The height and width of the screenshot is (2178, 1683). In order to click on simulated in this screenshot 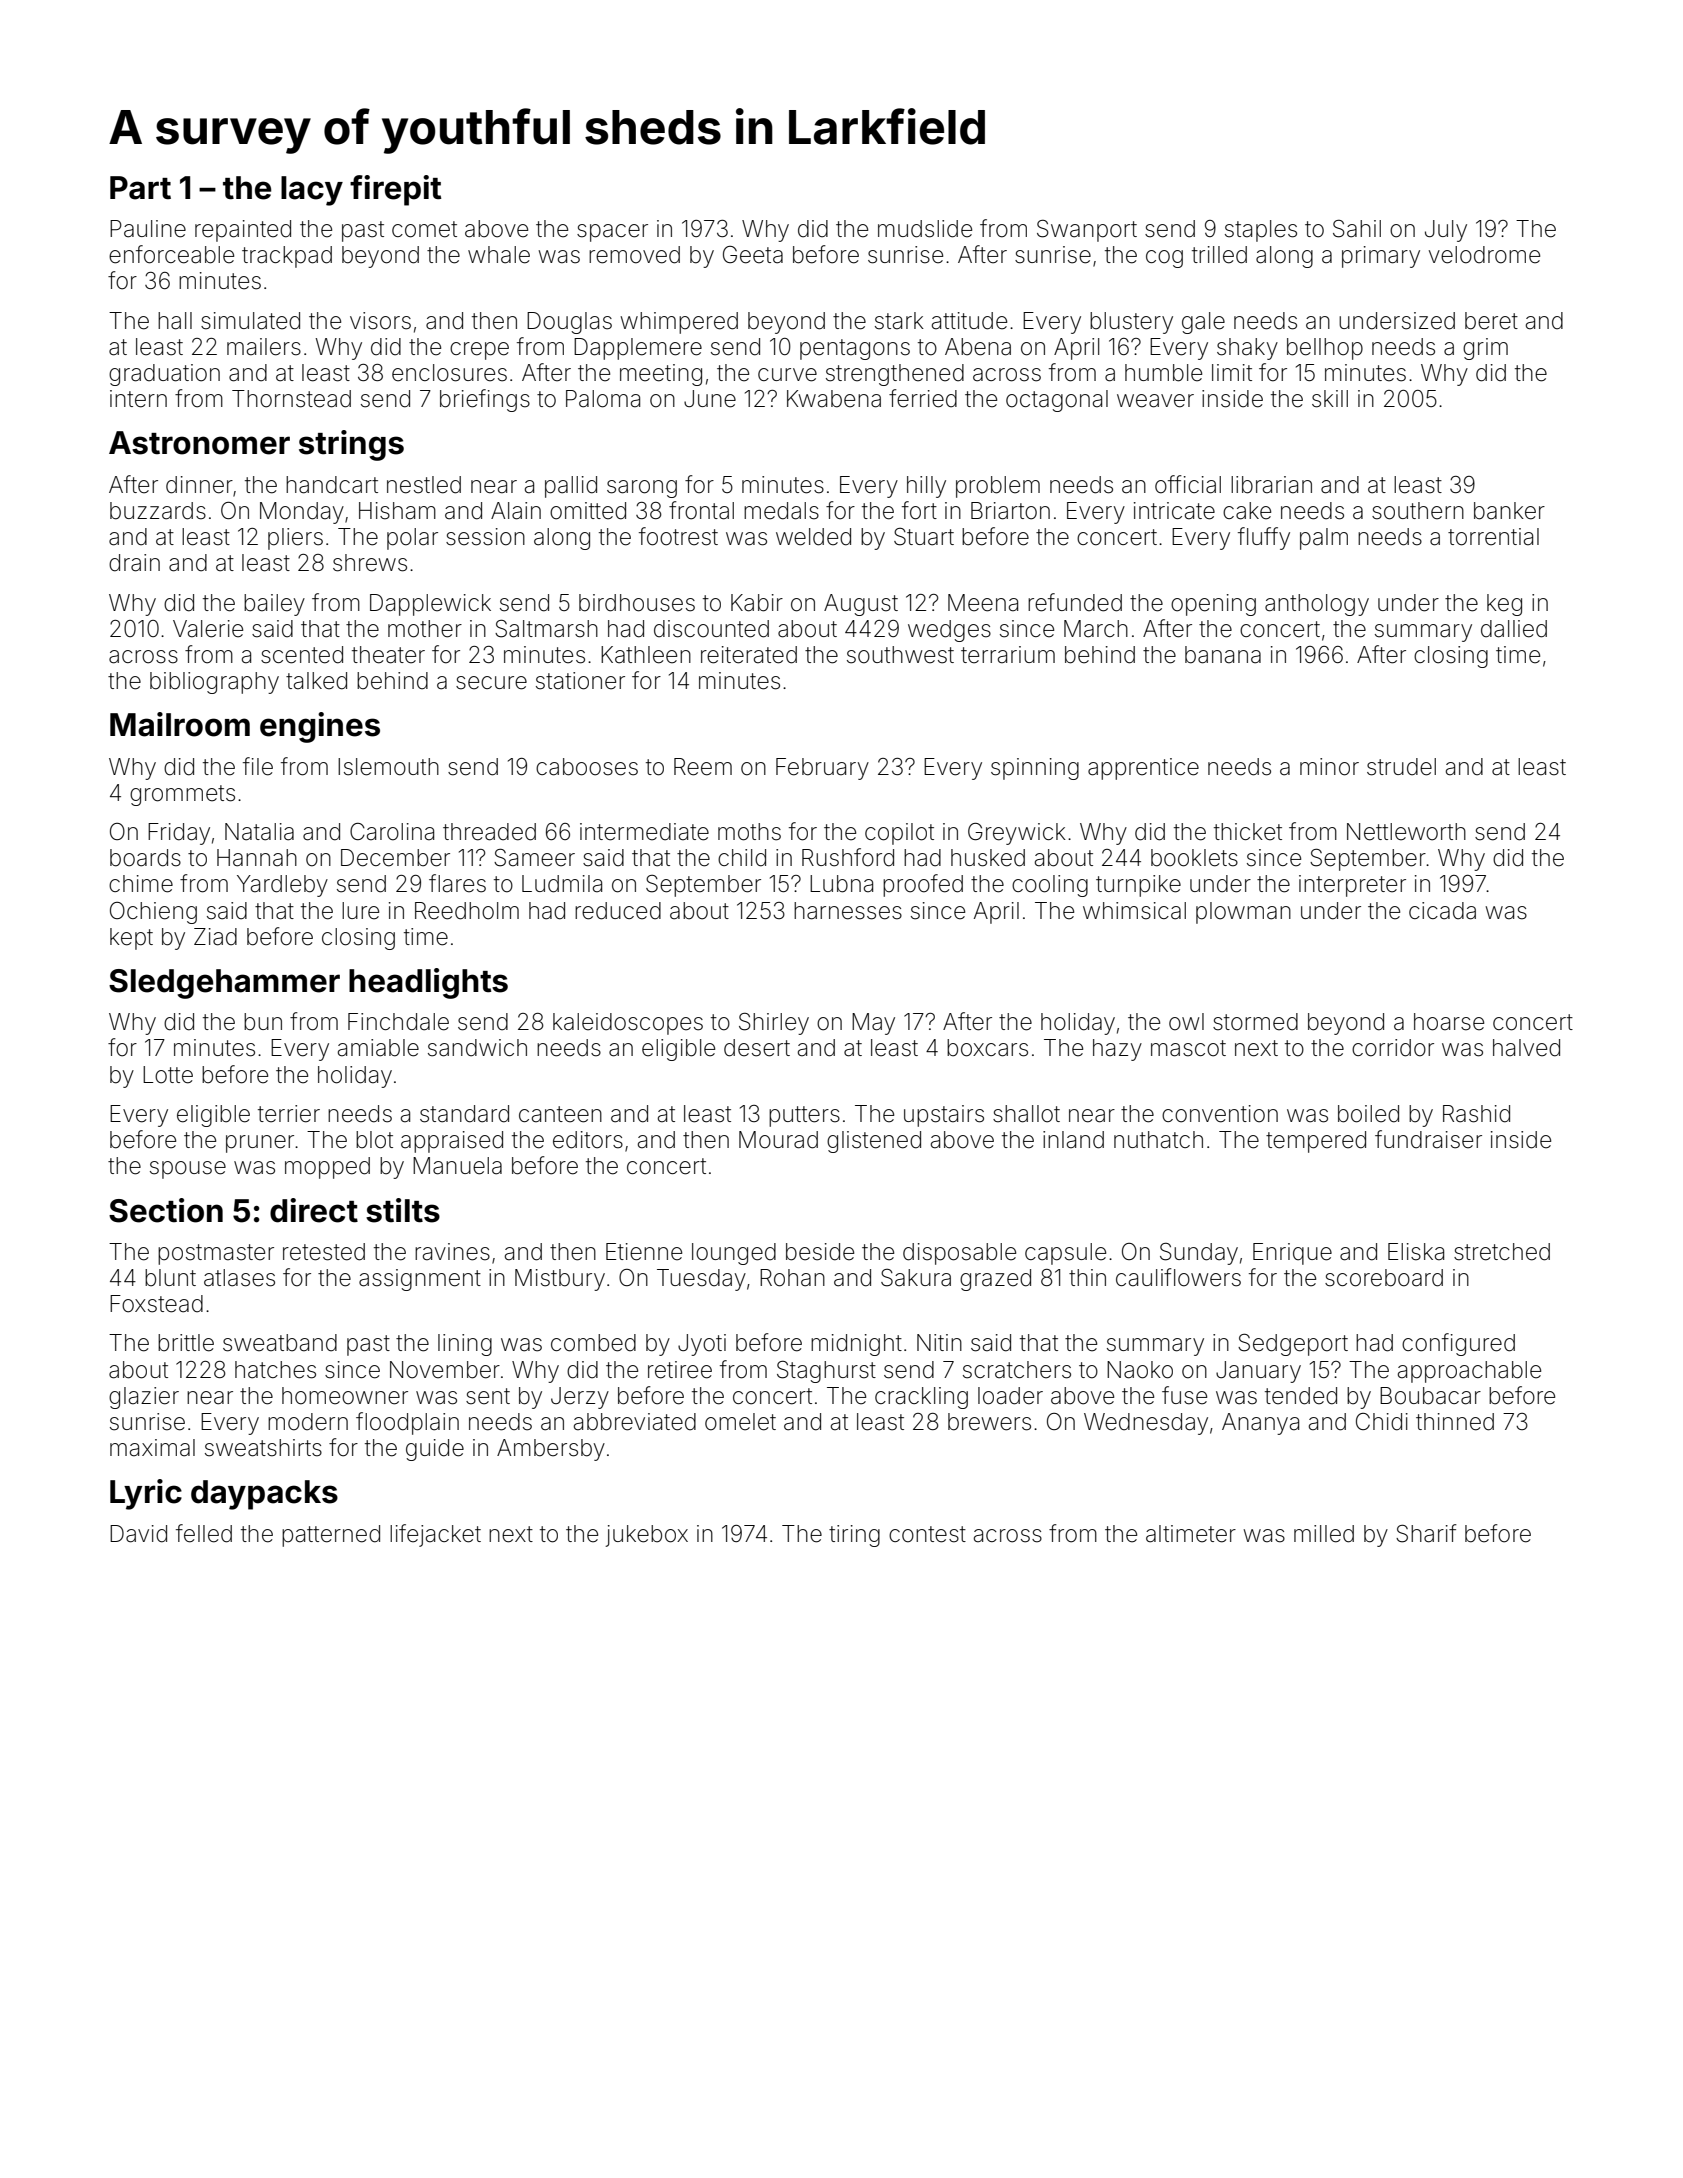, I will do `click(250, 321)`.
